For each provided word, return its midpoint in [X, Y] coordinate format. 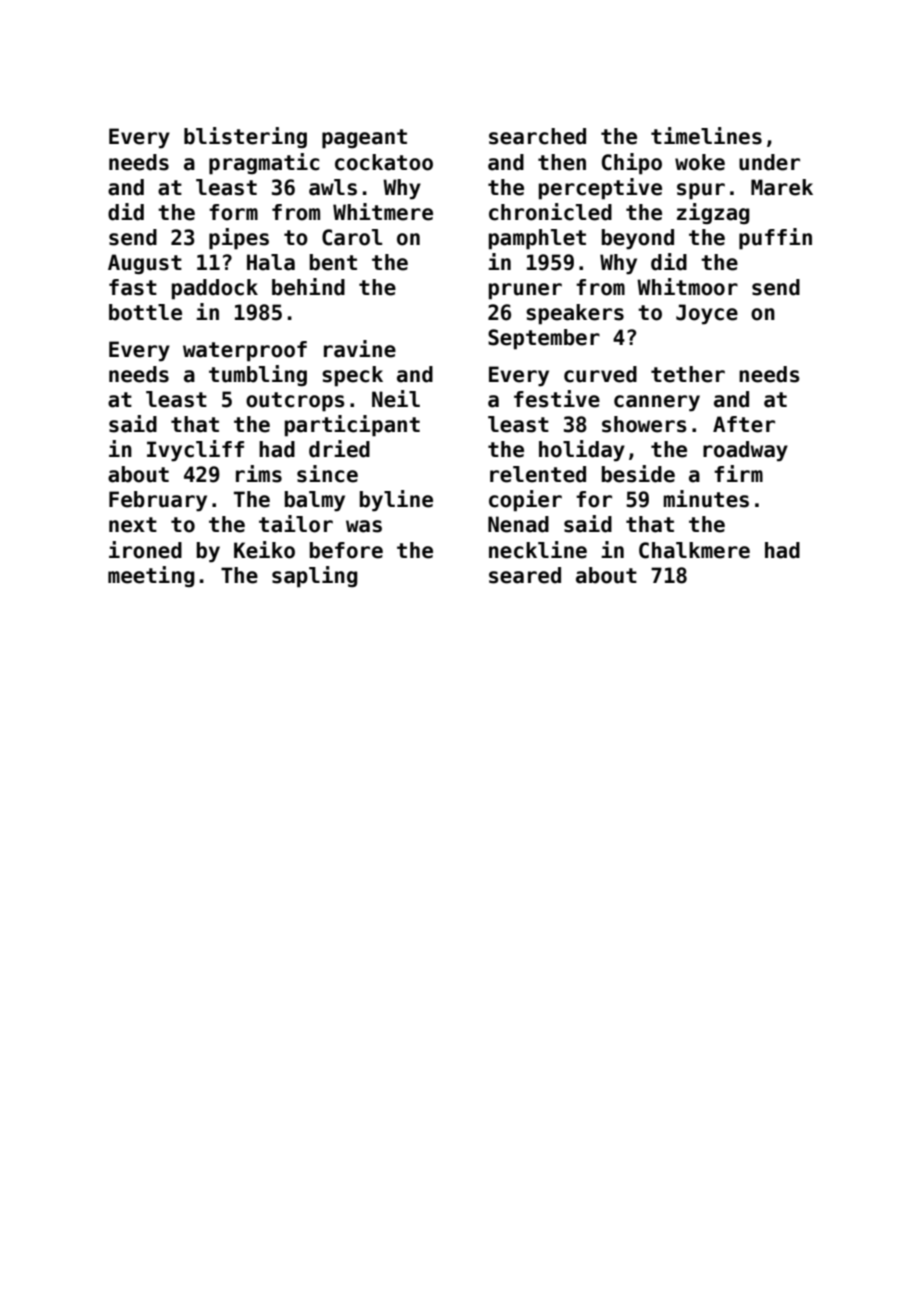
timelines [706, 136]
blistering [245, 137]
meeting [151, 576]
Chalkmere [694, 550]
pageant [364, 139]
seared [525, 575]
